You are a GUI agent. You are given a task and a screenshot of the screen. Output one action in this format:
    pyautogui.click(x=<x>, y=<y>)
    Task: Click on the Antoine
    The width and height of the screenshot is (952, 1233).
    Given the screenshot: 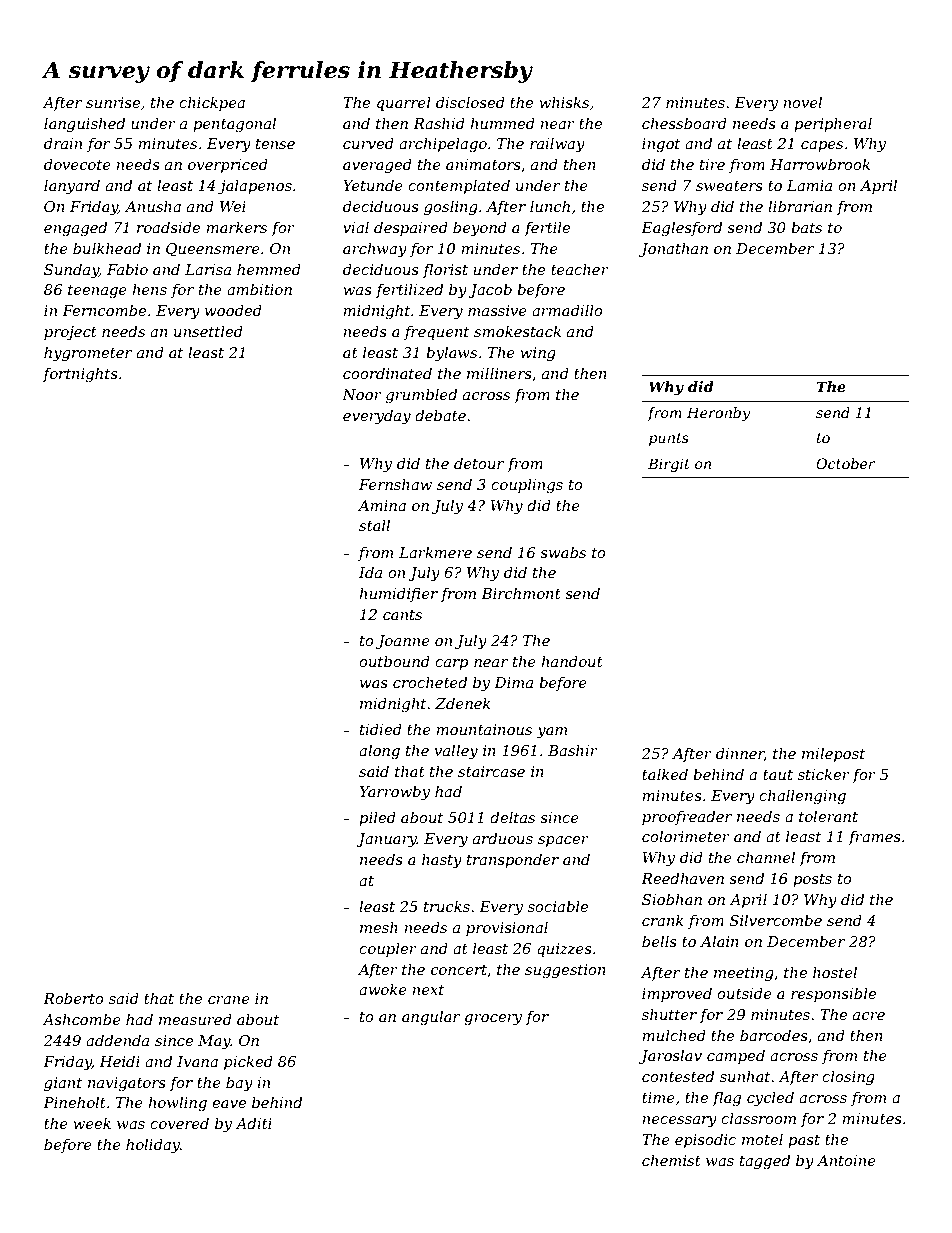 What is the action you would take?
    pyautogui.click(x=846, y=1160)
